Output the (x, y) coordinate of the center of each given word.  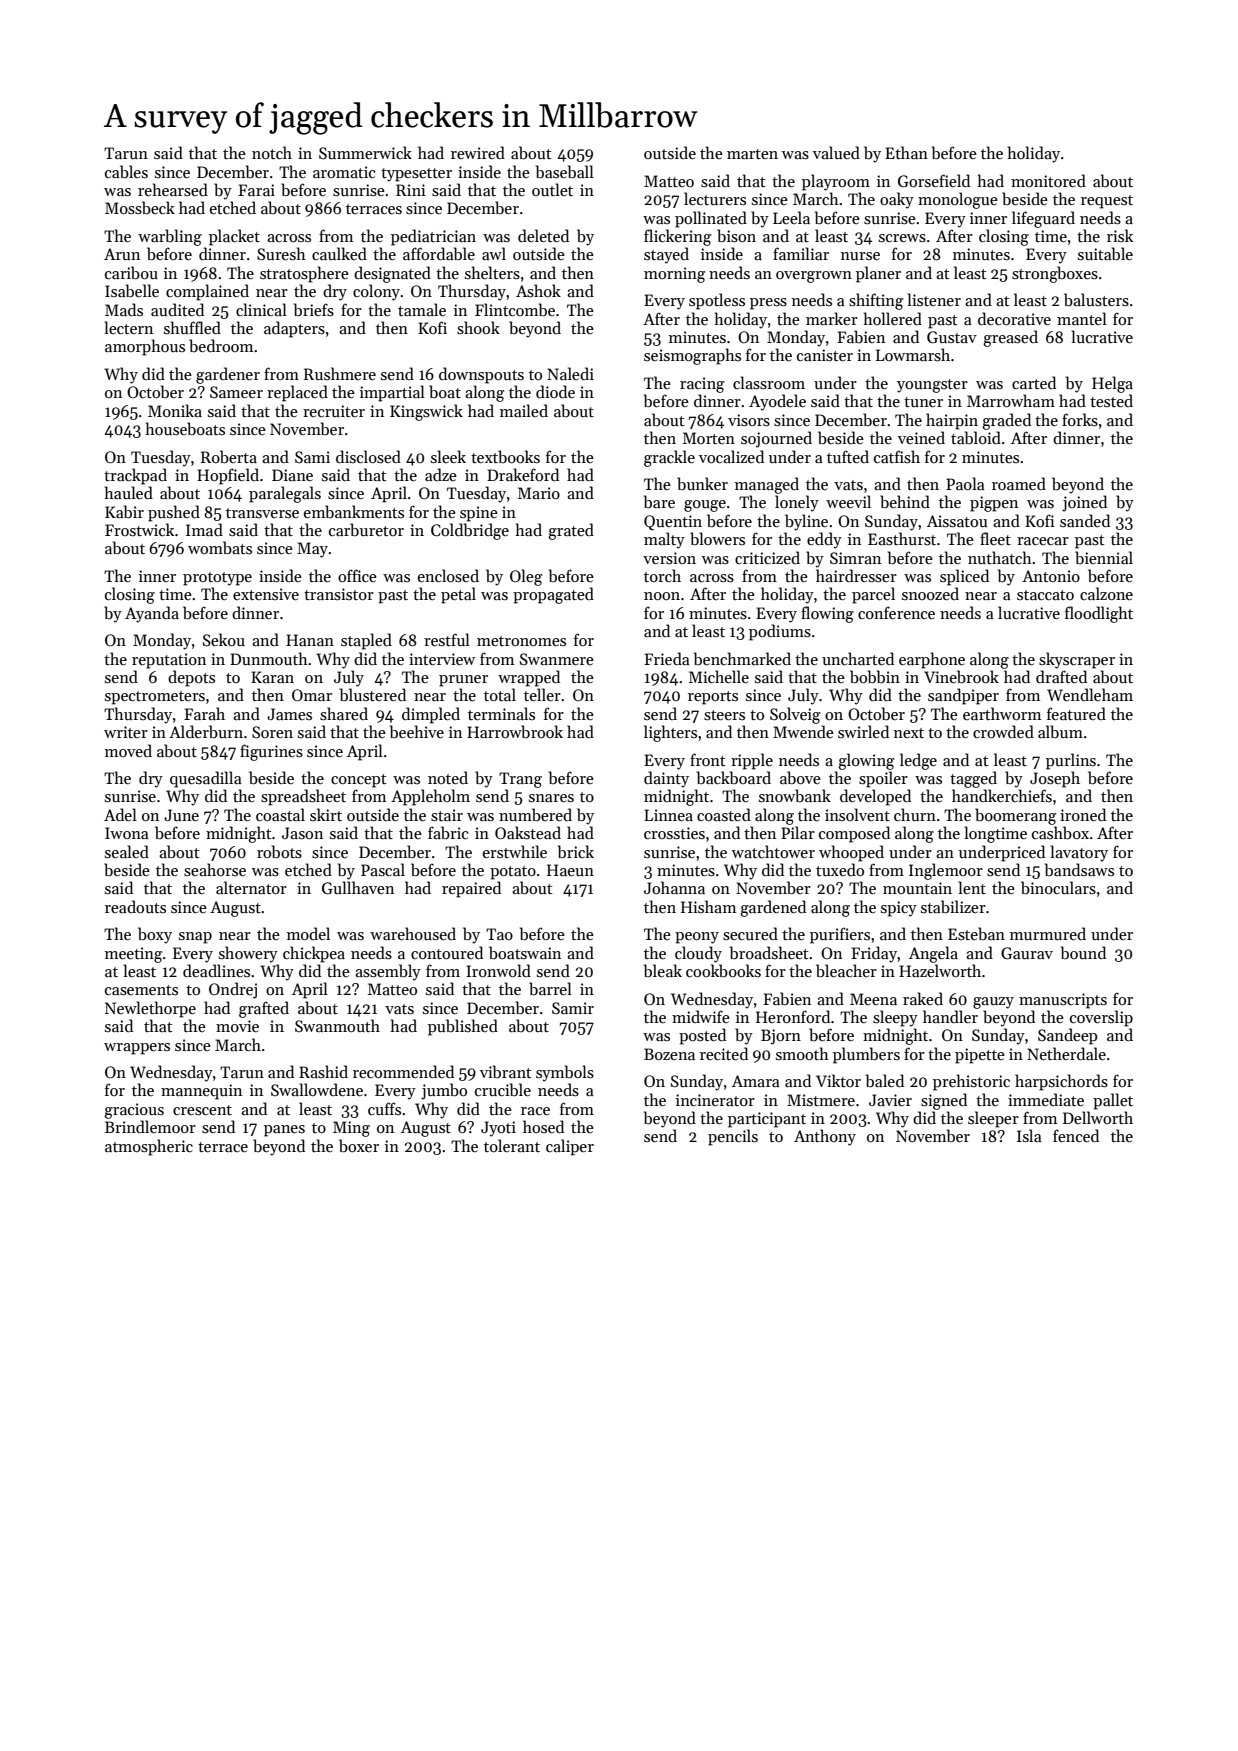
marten (752, 154)
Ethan (906, 152)
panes (284, 1131)
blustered (373, 695)
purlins (1071, 761)
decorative (1014, 318)
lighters (670, 733)
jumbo (444, 1091)
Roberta (229, 457)
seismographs (692, 356)
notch (272, 152)
